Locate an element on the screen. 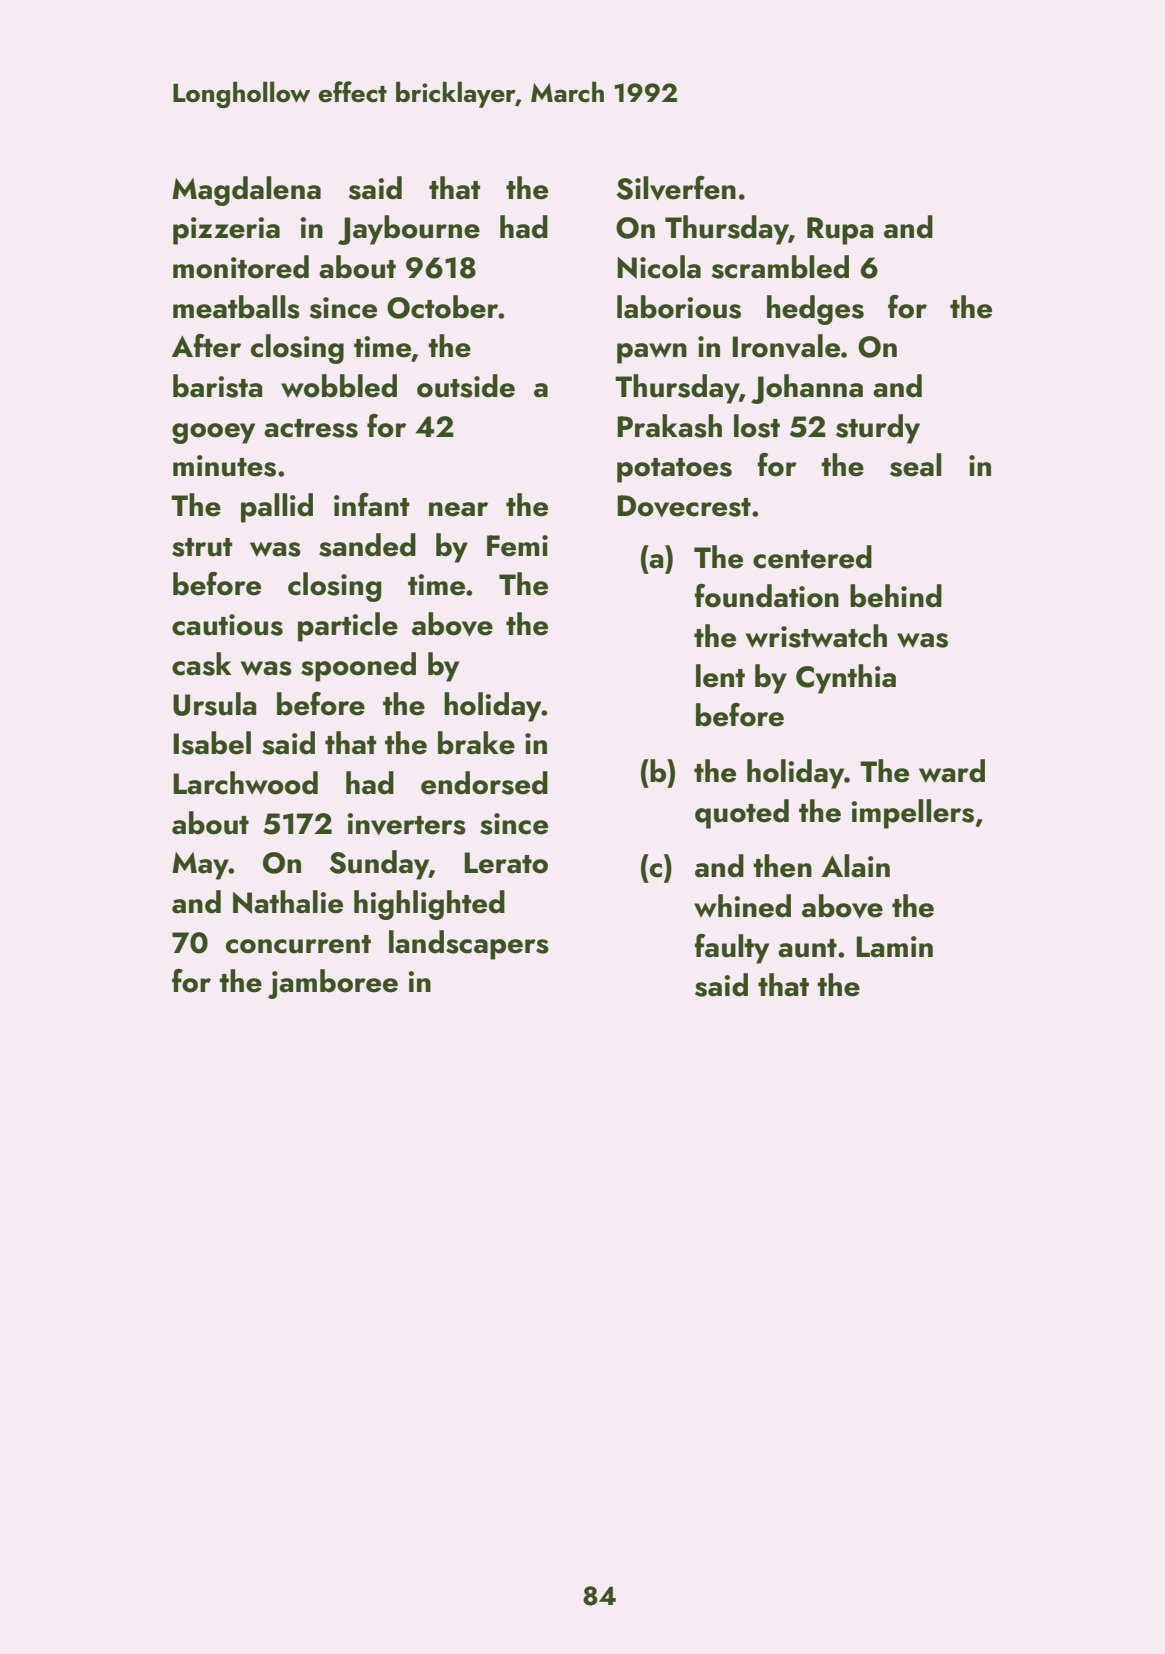  whined is located at coordinates (742, 906).
